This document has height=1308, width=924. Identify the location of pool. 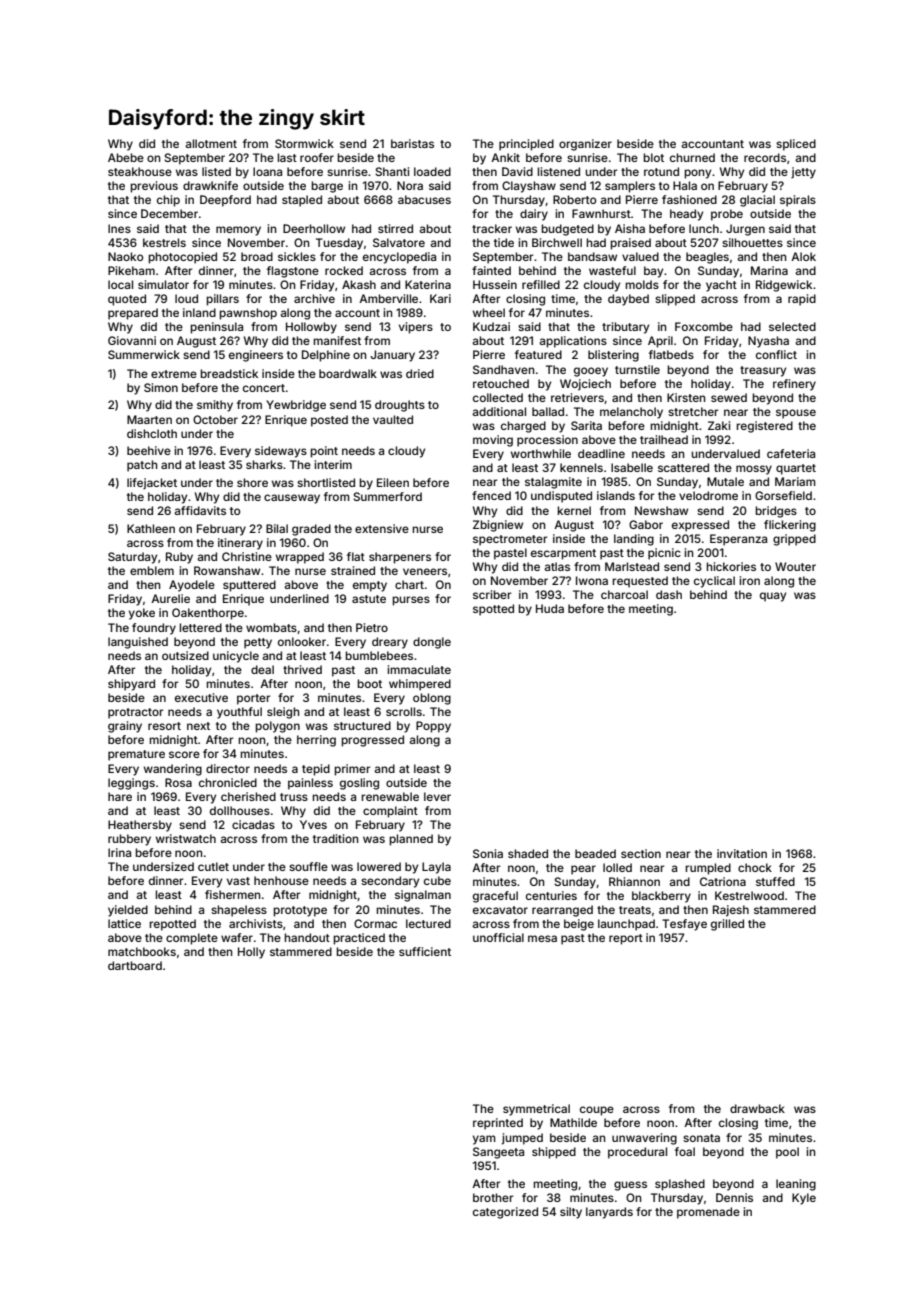
(787, 1153).
